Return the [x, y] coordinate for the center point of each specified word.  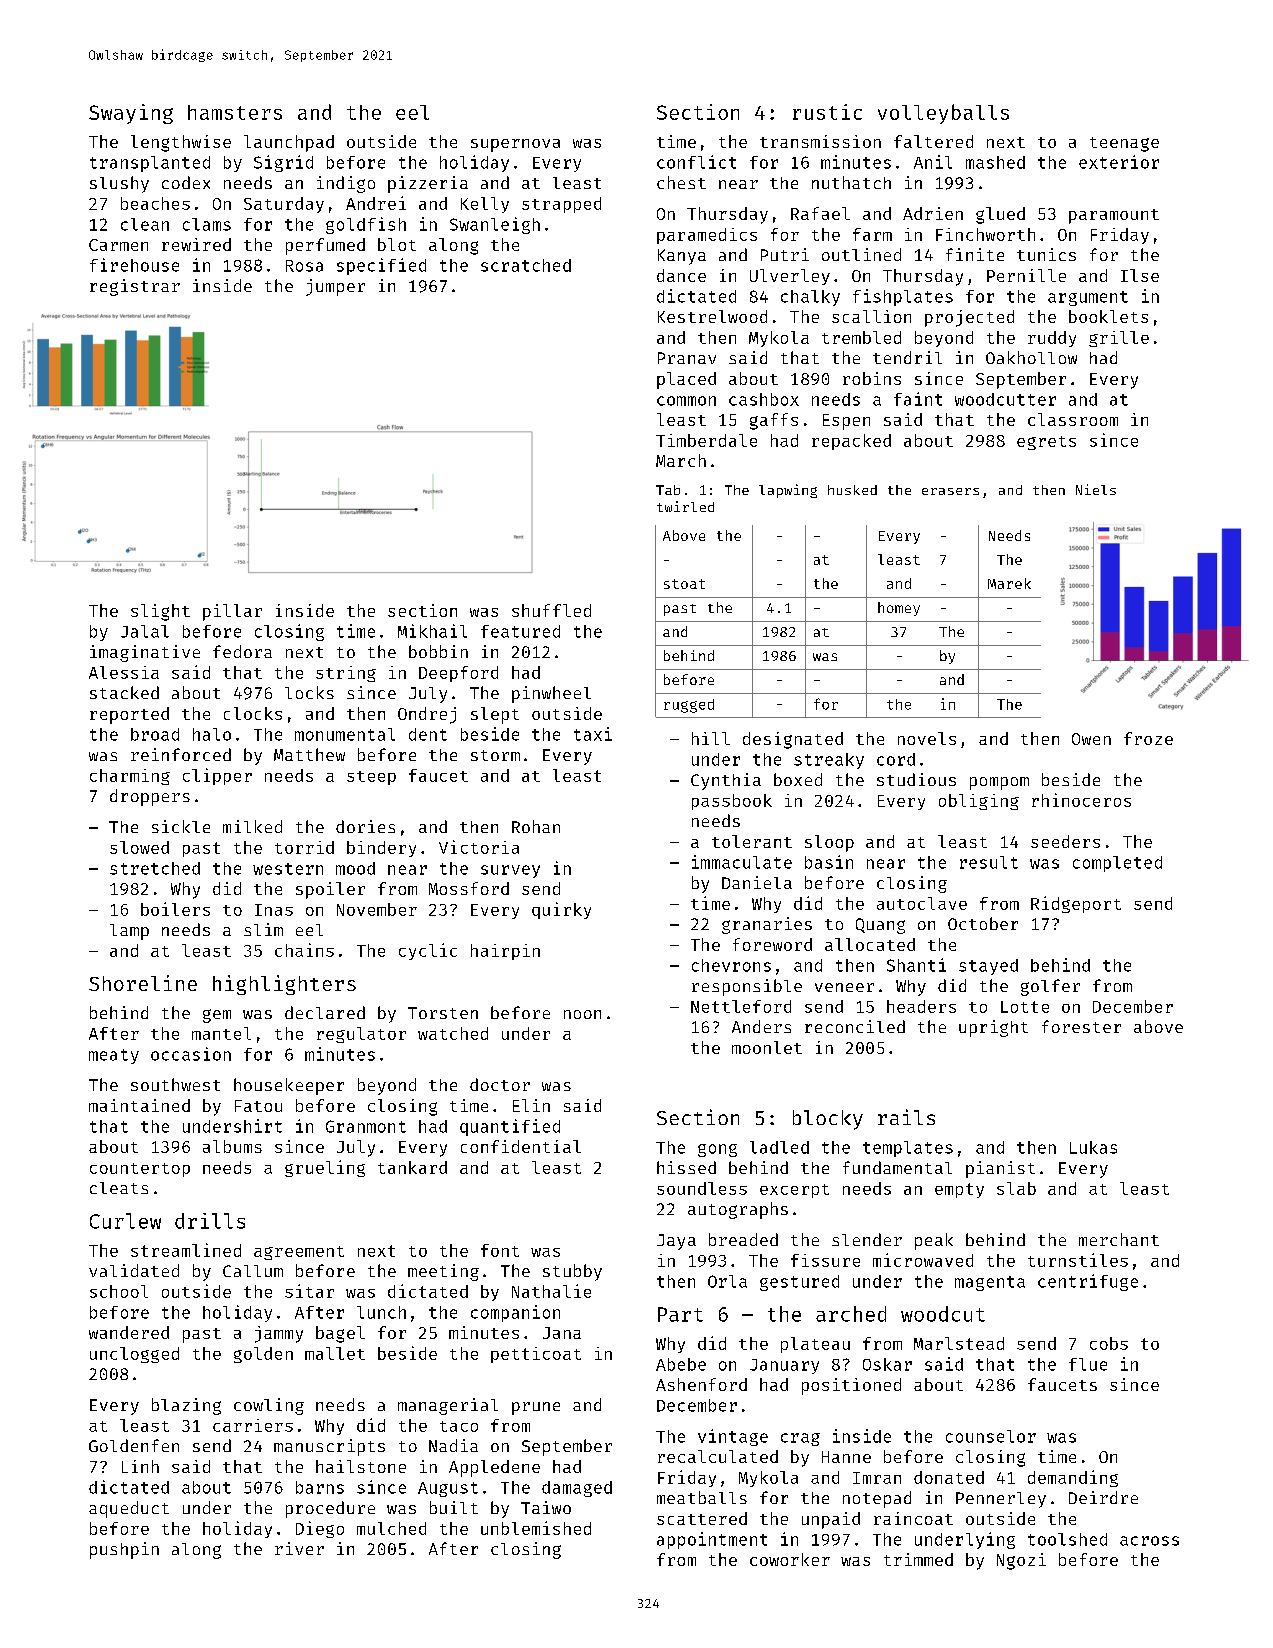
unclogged [134, 1355]
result [989, 862]
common [686, 401]
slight [160, 612]
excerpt [794, 1191]
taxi [593, 734]
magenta [990, 1283]
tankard [412, 1167]
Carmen [118, 245]
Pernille [1026, 275]
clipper [217, 776]
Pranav [687, 358]
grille [1119, 339]
